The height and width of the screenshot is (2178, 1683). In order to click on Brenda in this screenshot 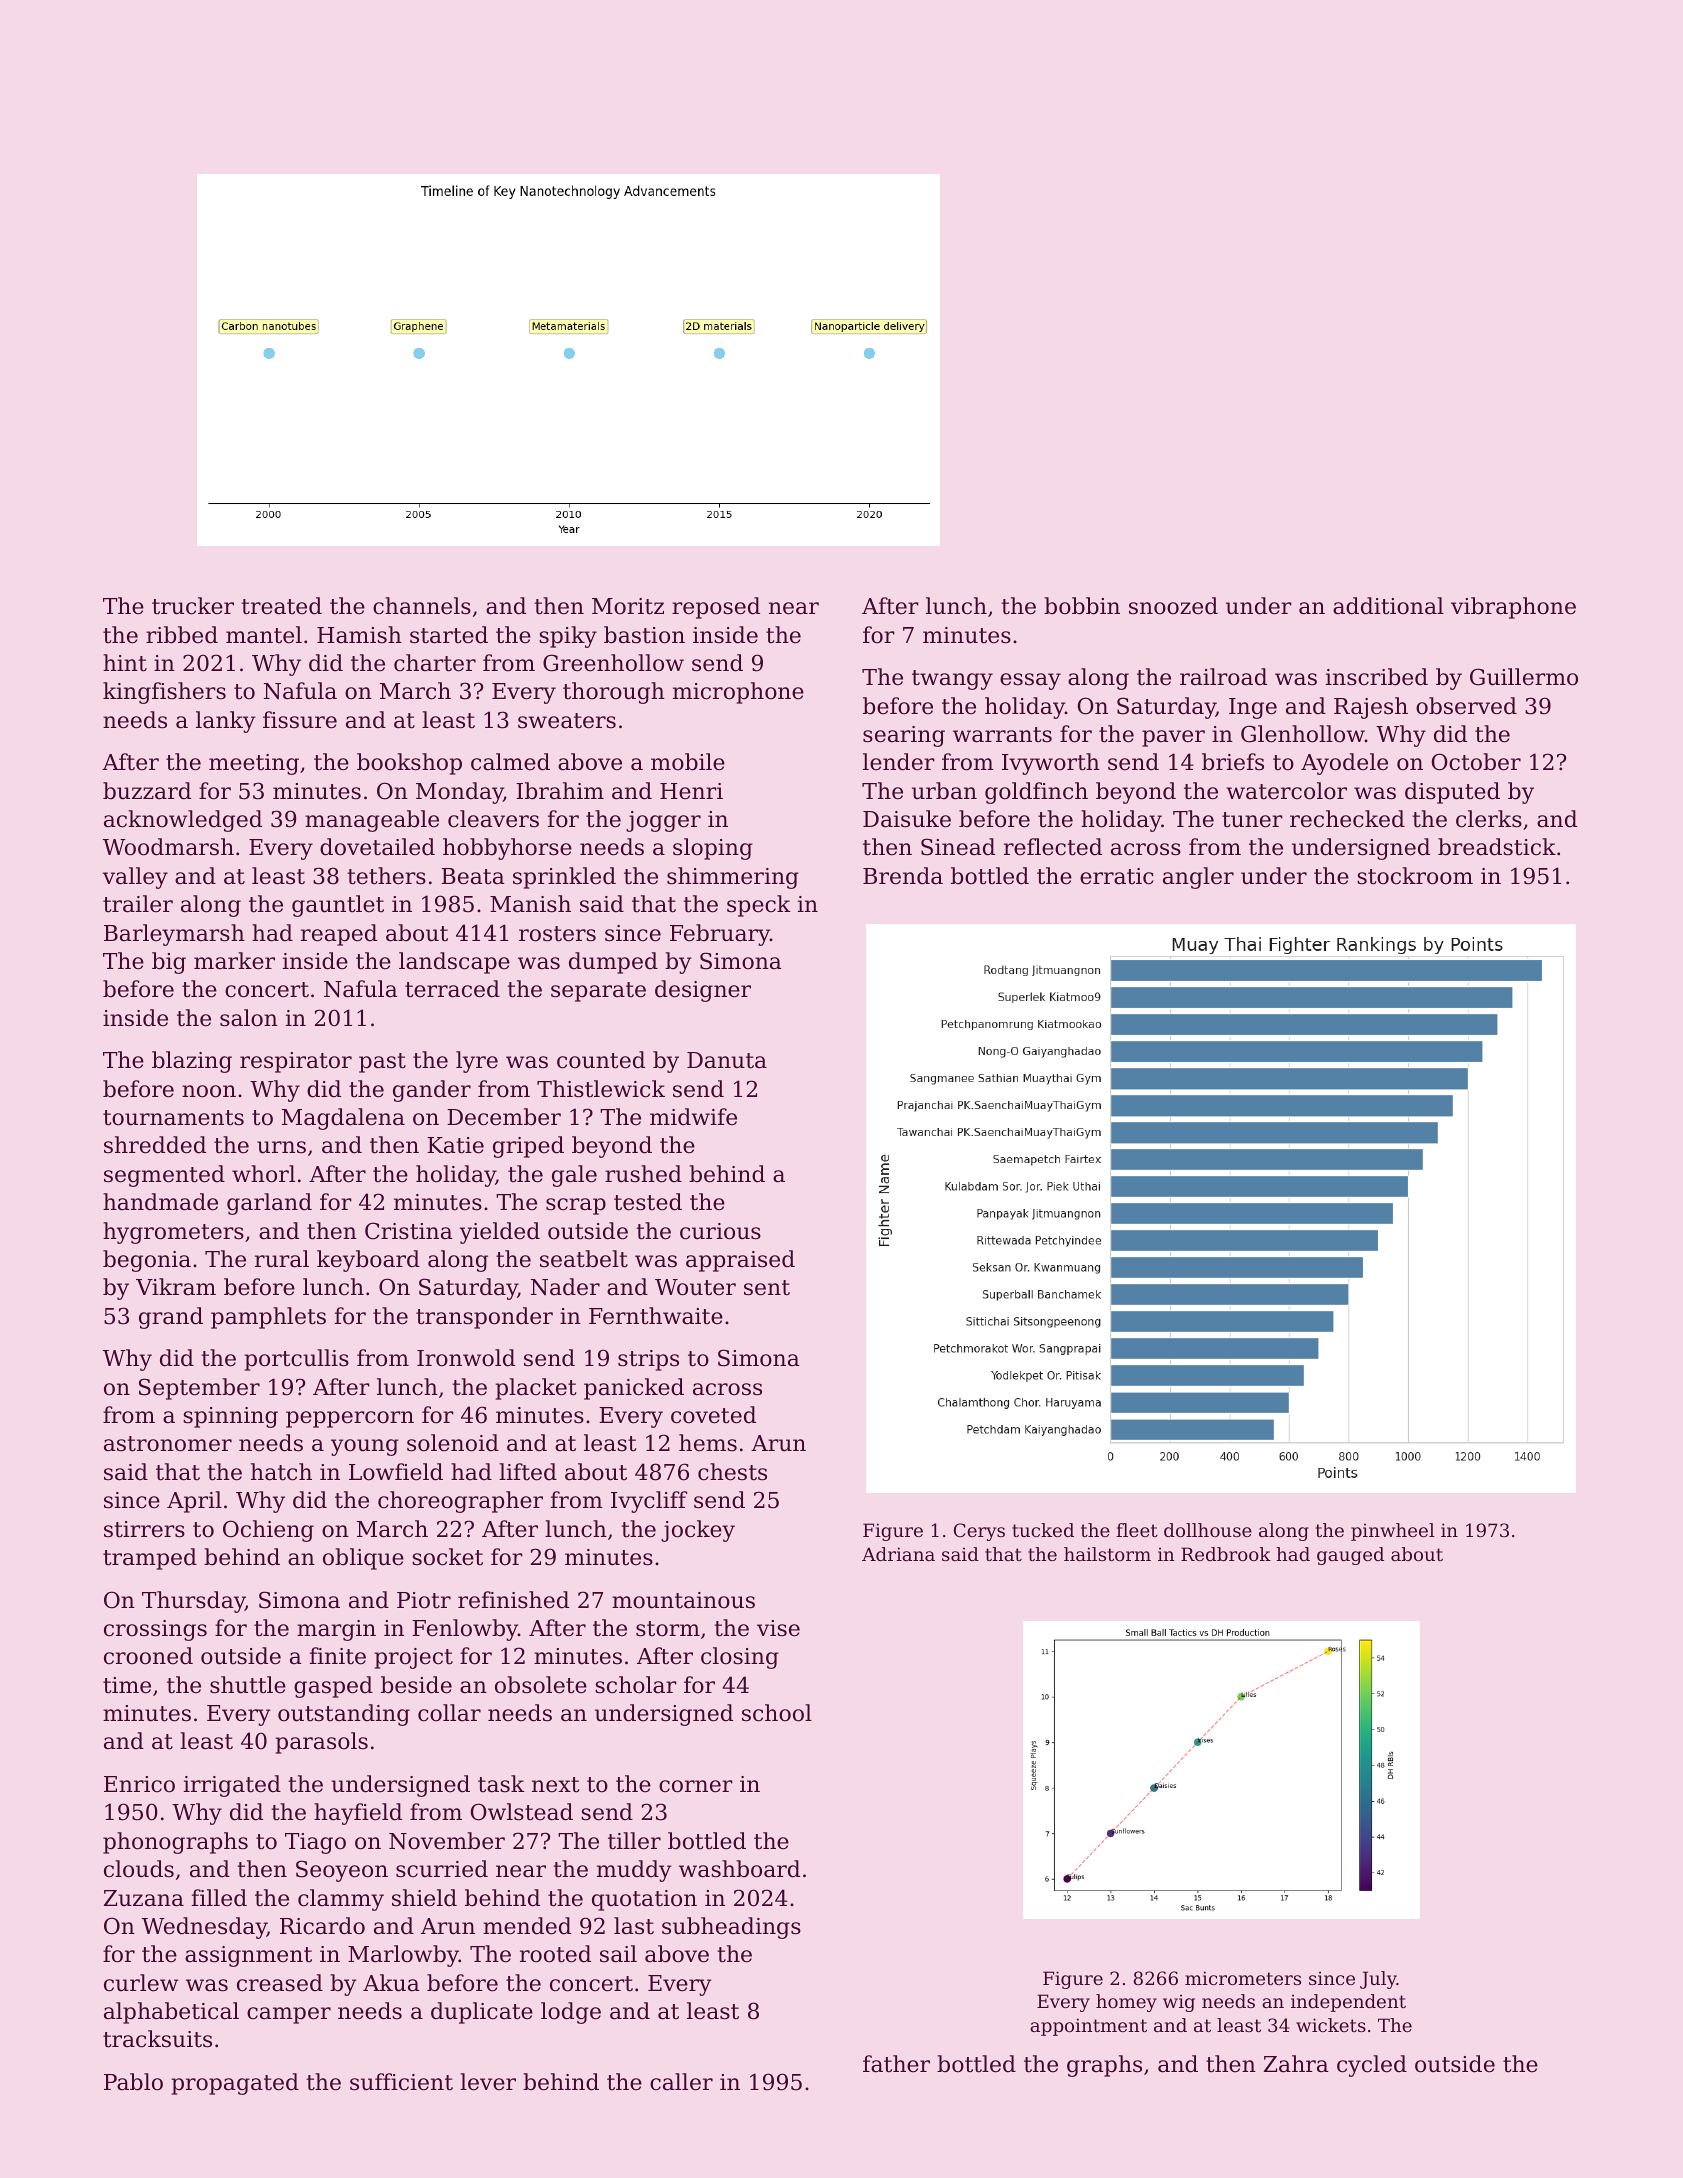, I will do `click(903, 876)`.
